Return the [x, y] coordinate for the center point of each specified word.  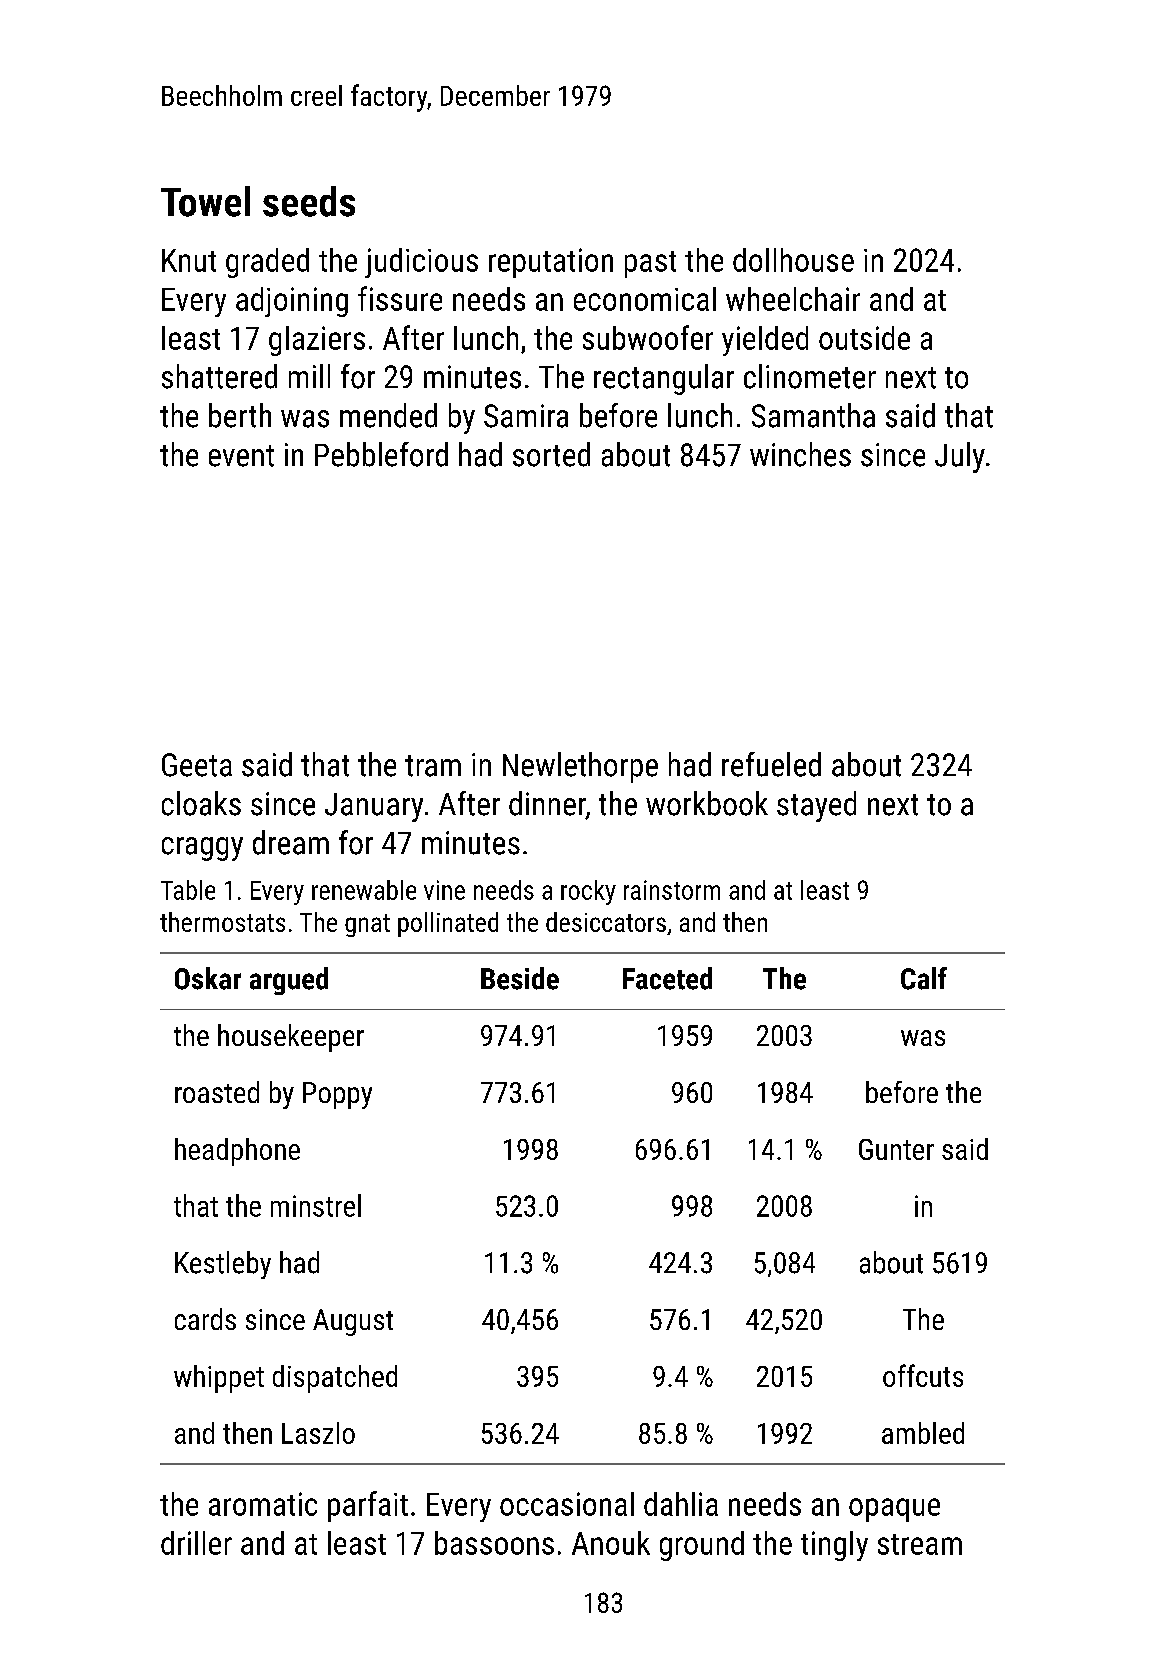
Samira [526, 416]
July [960, 457]
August [353, 1322]
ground [702, 1546]
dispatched [335, 1379]
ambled [923, 1433]
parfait [368, 1506]
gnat [367, 925]
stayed [816, 806]
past [650, 264]
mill [309, 376]
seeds [309, 201]
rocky [588, 892]
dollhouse [793, 260]
